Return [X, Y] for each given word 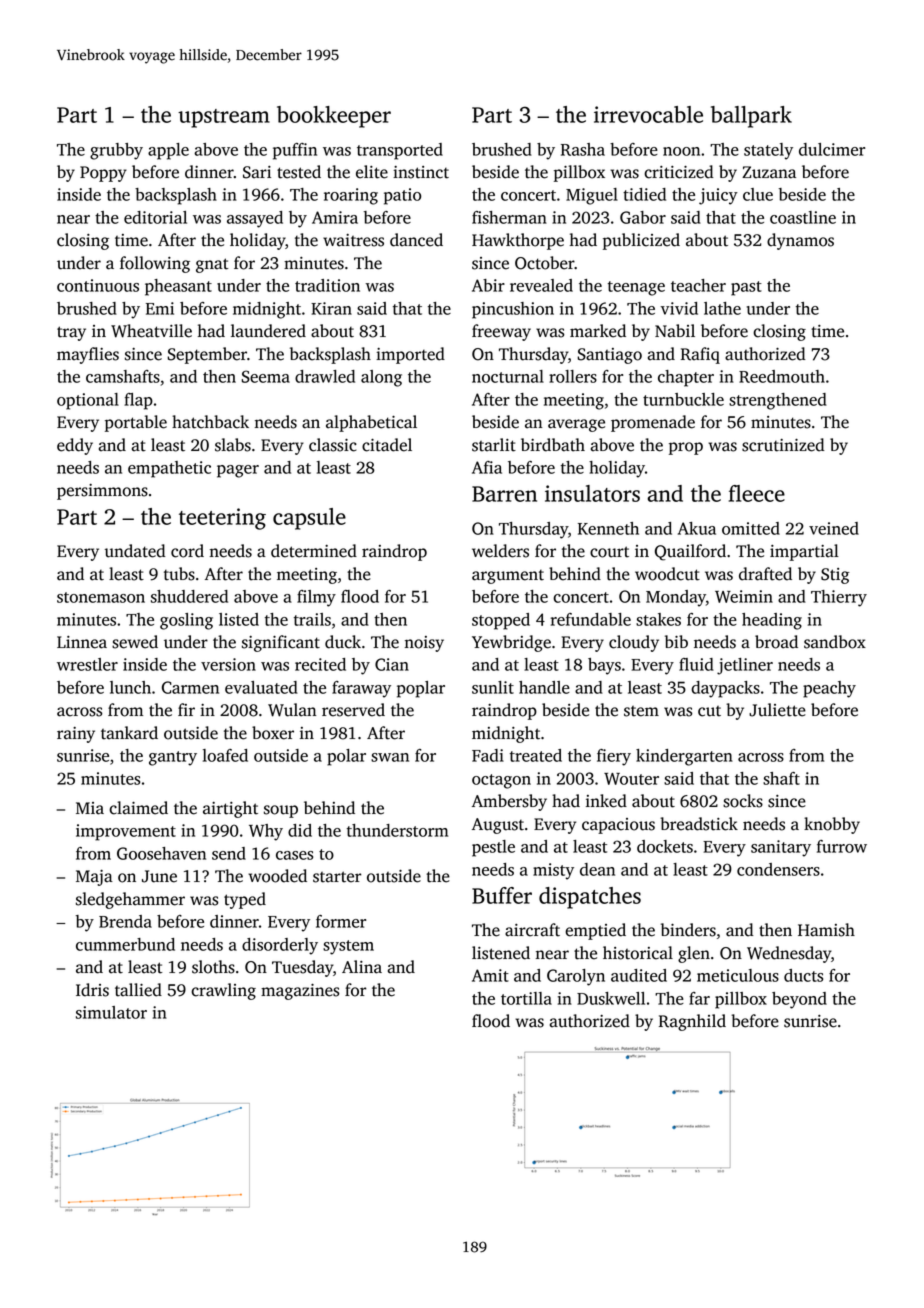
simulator [111, 1012]
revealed [541, 285]
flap [138, 401]
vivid [679, 308]
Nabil [675, 331]
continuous [98, 285]
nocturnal [508, 376]
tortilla [526, 998]
